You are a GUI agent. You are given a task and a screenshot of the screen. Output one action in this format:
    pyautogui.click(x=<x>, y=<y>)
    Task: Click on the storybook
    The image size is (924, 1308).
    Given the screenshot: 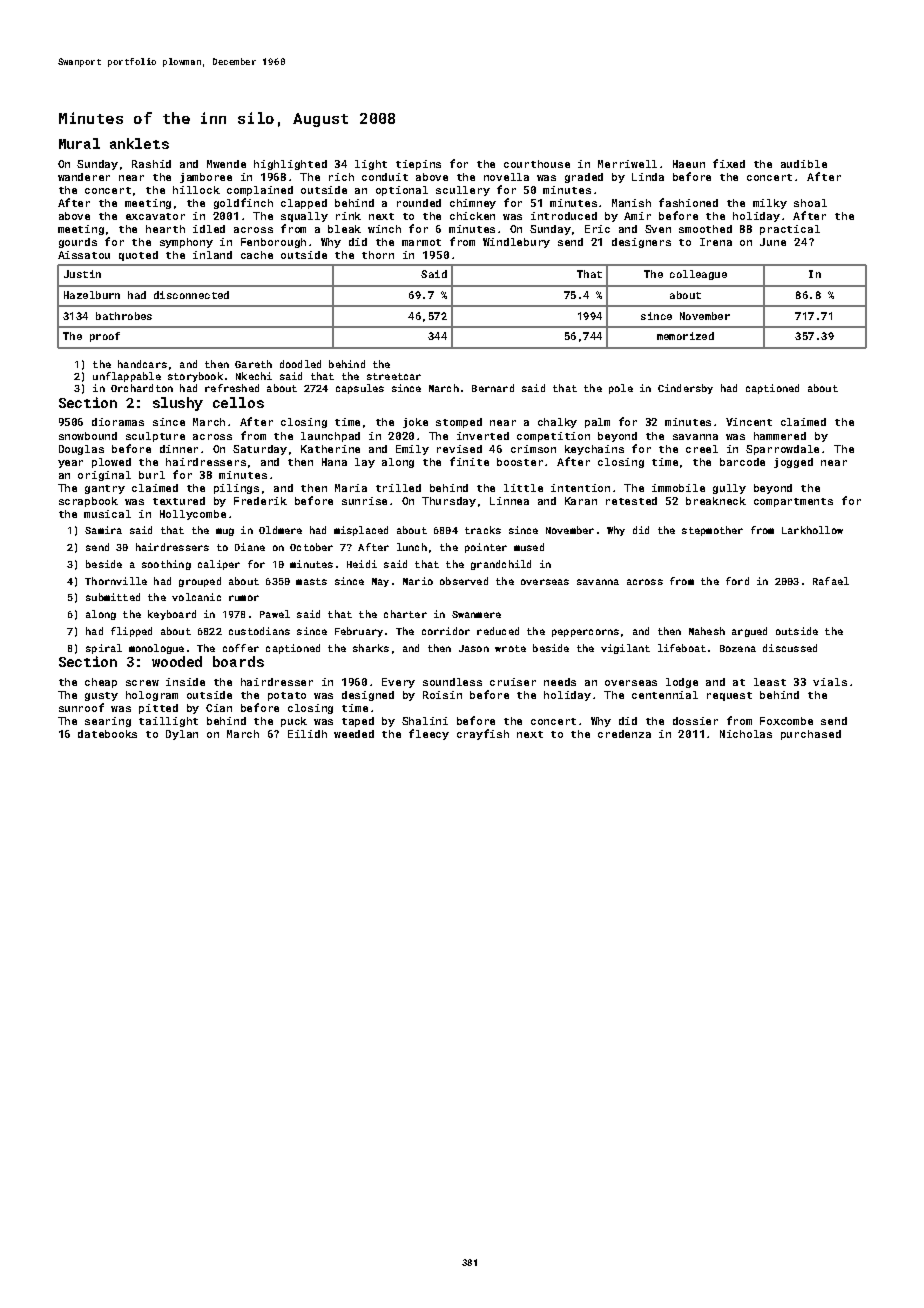 What is the action you would take?
    pyautogui.click(x=195, y=377)
